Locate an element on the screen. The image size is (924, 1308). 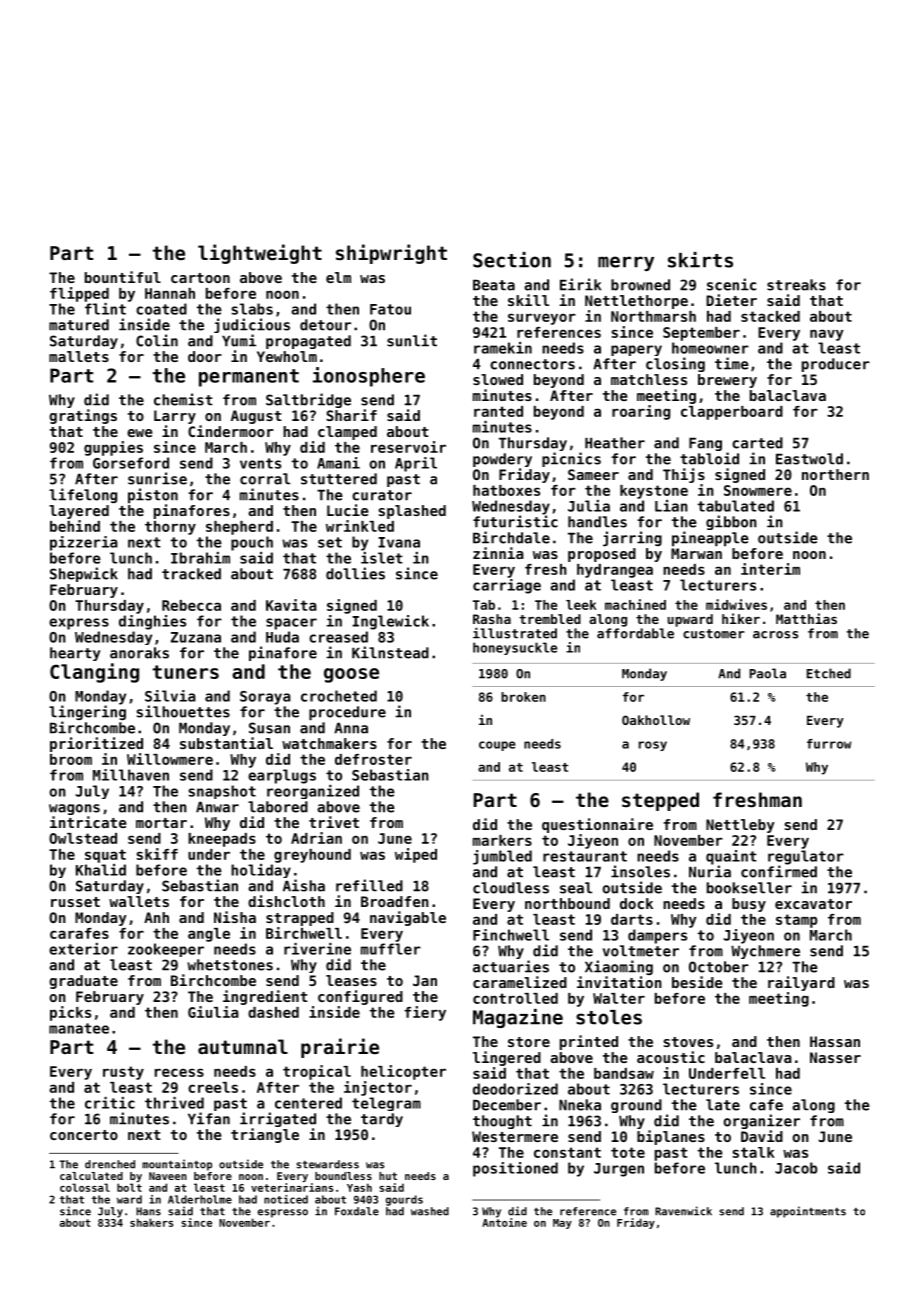
bookseller is located at coordinates (749, 888).
